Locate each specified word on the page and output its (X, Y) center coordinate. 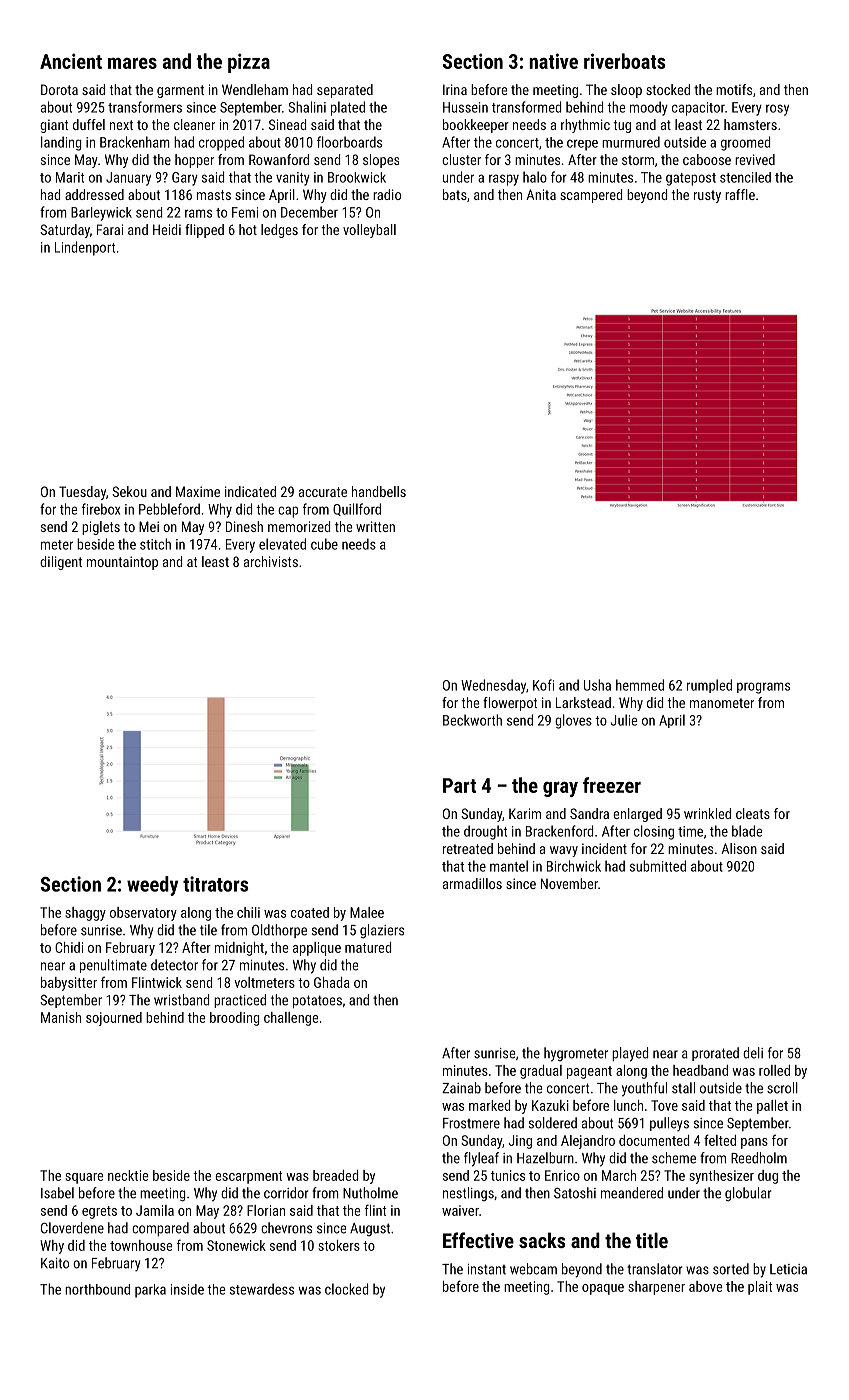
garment (180, 91)
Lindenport (85, 248)
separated (345, 91)
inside (187, 1289)
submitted (658, 866)
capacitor (698, 109)
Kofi (543, 685)
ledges (279, 231)
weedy (152, 886)
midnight (239, 949)
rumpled (709, 686)
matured (368, 947)
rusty (707, 196)
